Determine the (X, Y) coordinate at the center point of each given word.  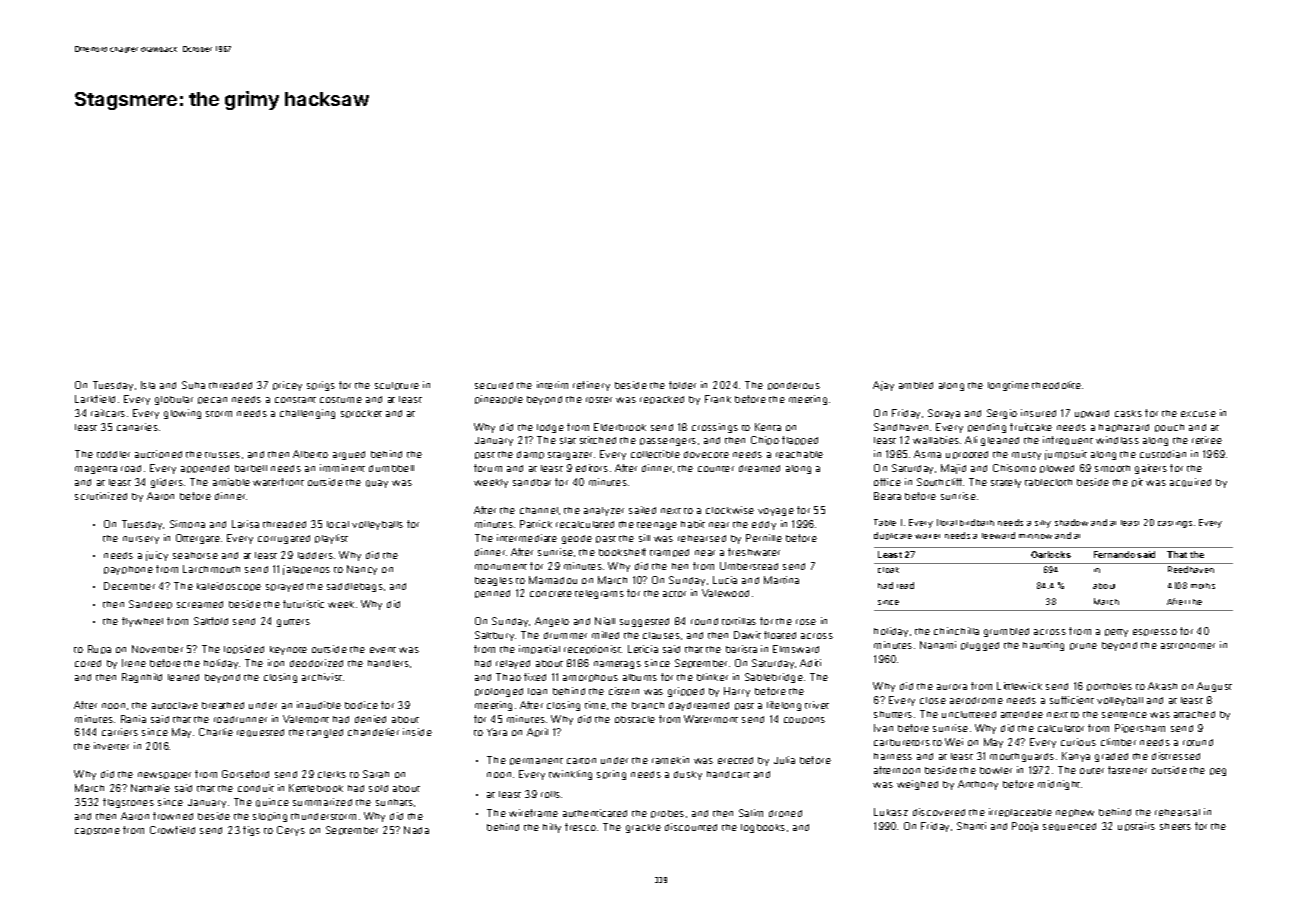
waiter (927, 536)
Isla (148, 385)
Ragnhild (142, 678)
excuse (1198, 414)
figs (251, 831)
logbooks (763, 828)
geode (577, 539)
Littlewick (1019, 686)
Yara (497, 732)
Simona (187, 524)
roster (599, 400)
